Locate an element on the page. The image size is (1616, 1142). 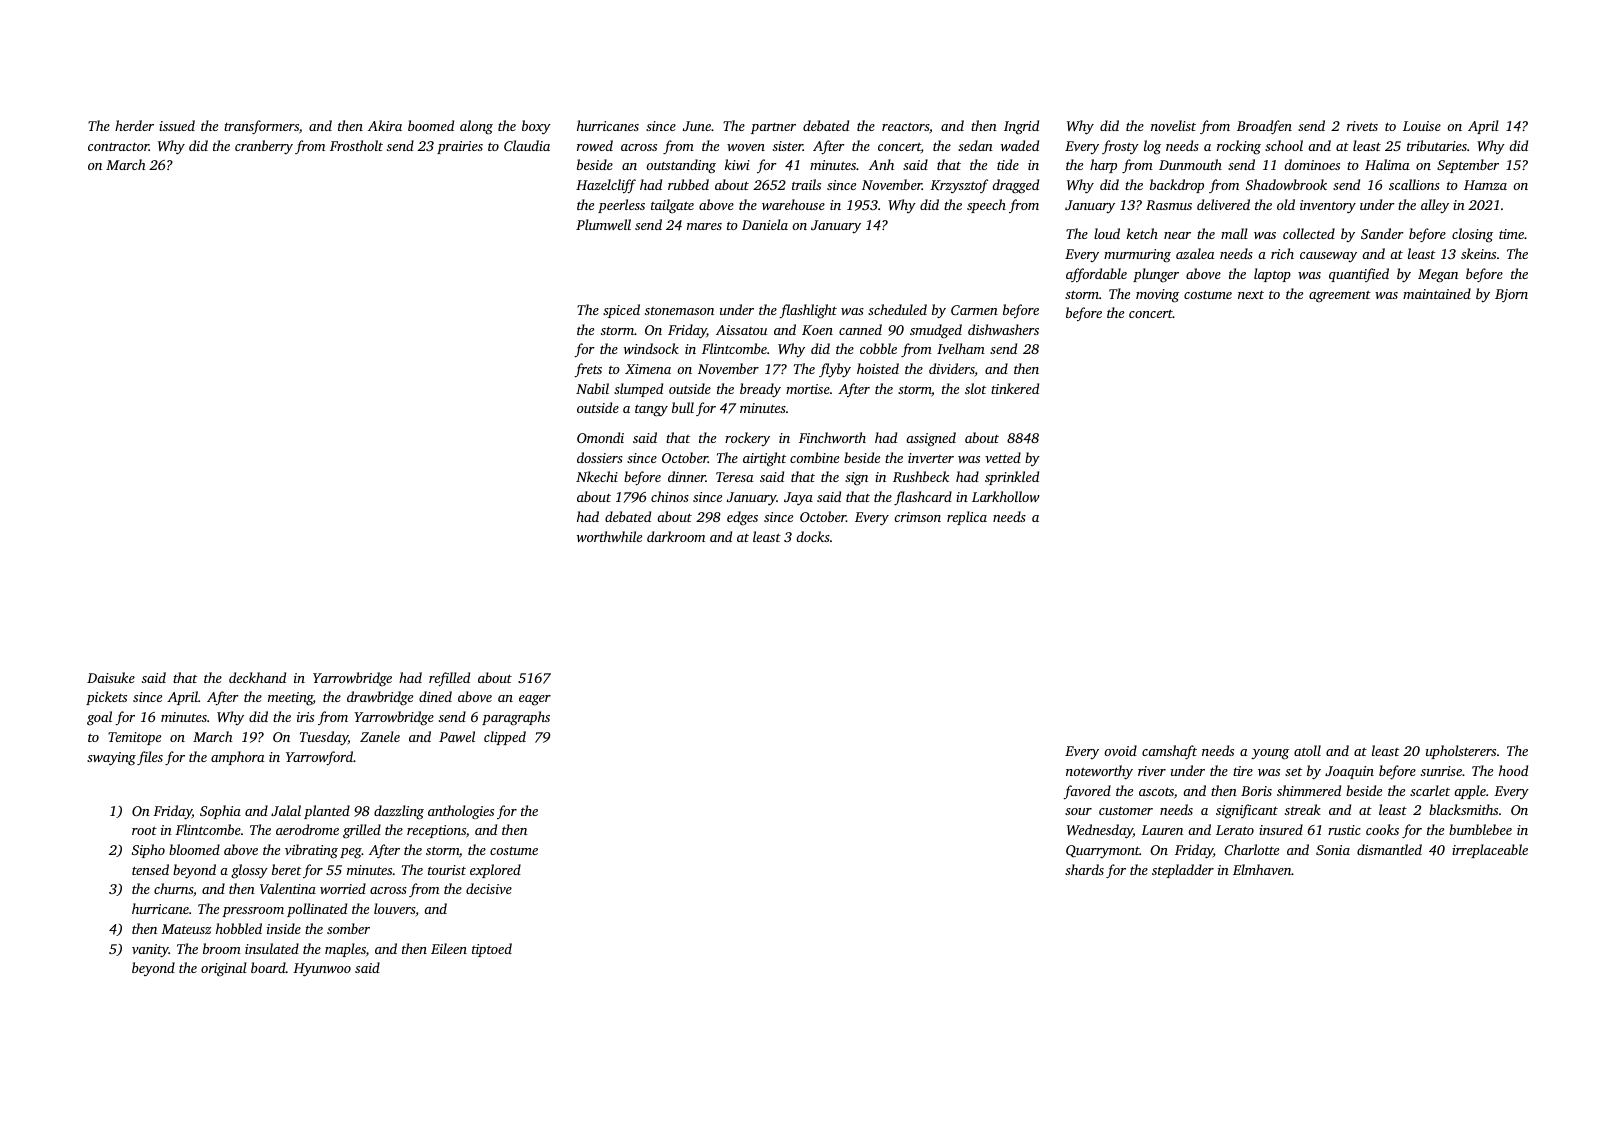
herder is located at coordinates (134, 125).
